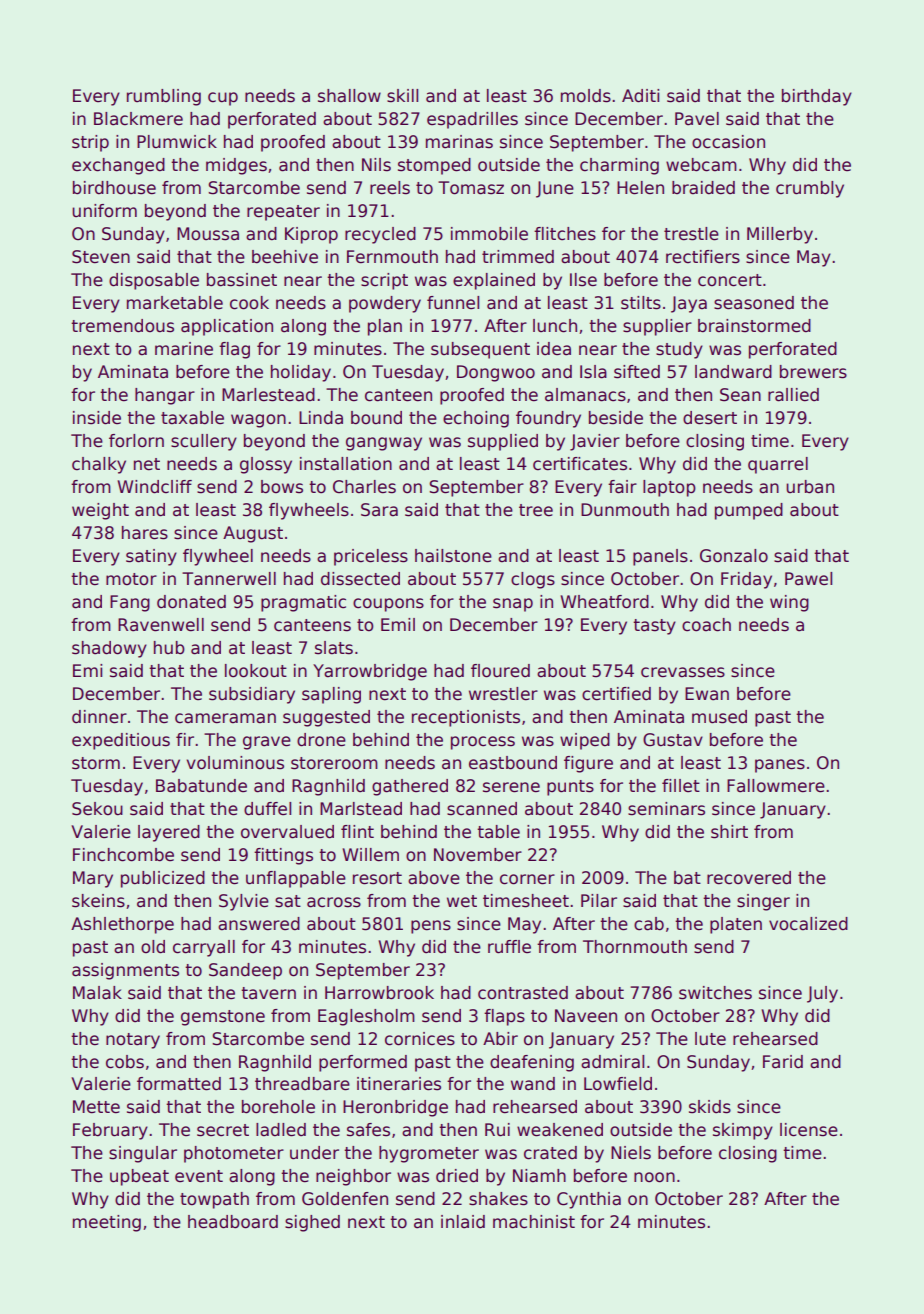  Describe the element at coordinates (235, 763) in the document. I see `voluminous` at that location.
